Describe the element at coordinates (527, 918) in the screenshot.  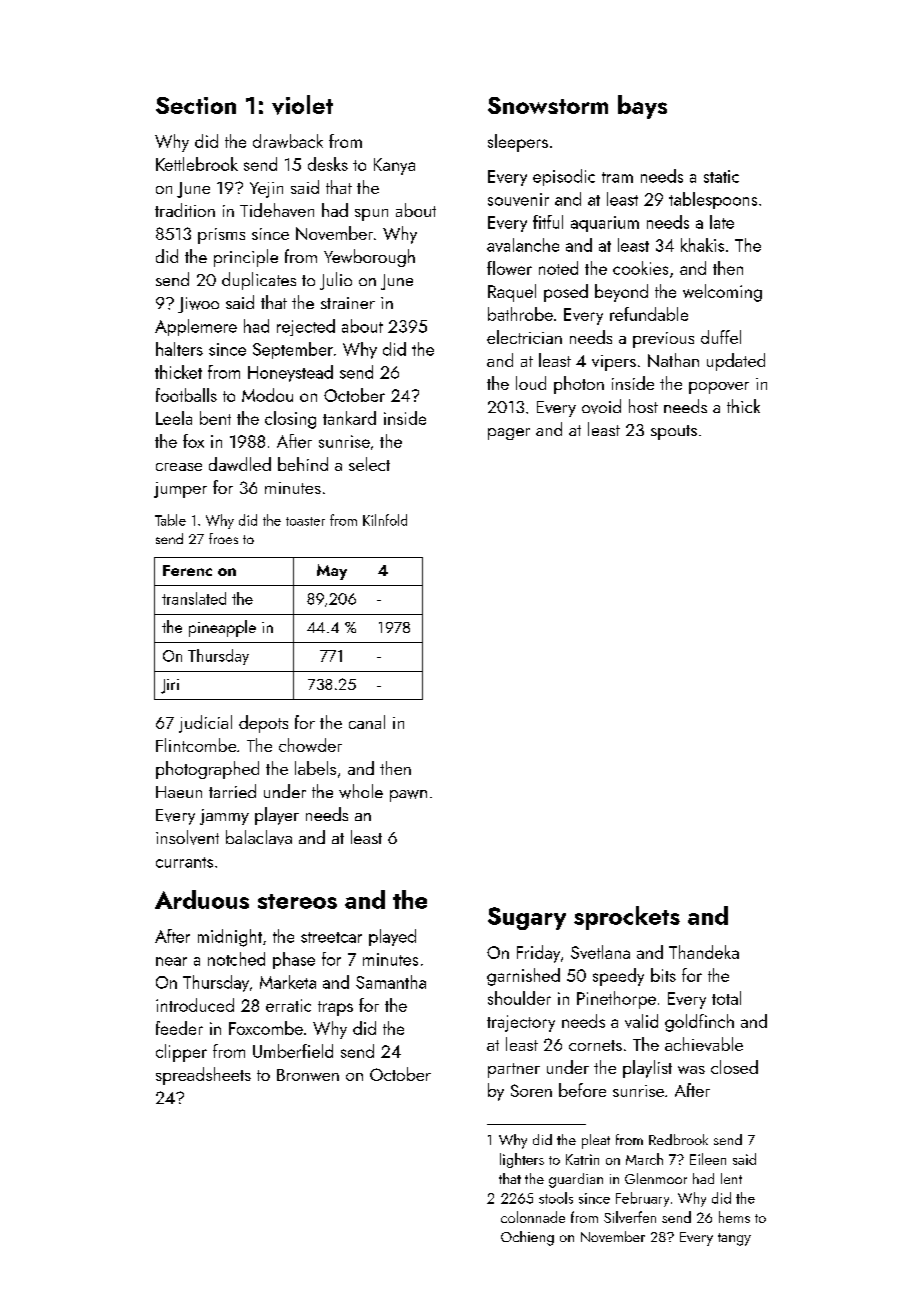
I see `Sugary` at that location.
